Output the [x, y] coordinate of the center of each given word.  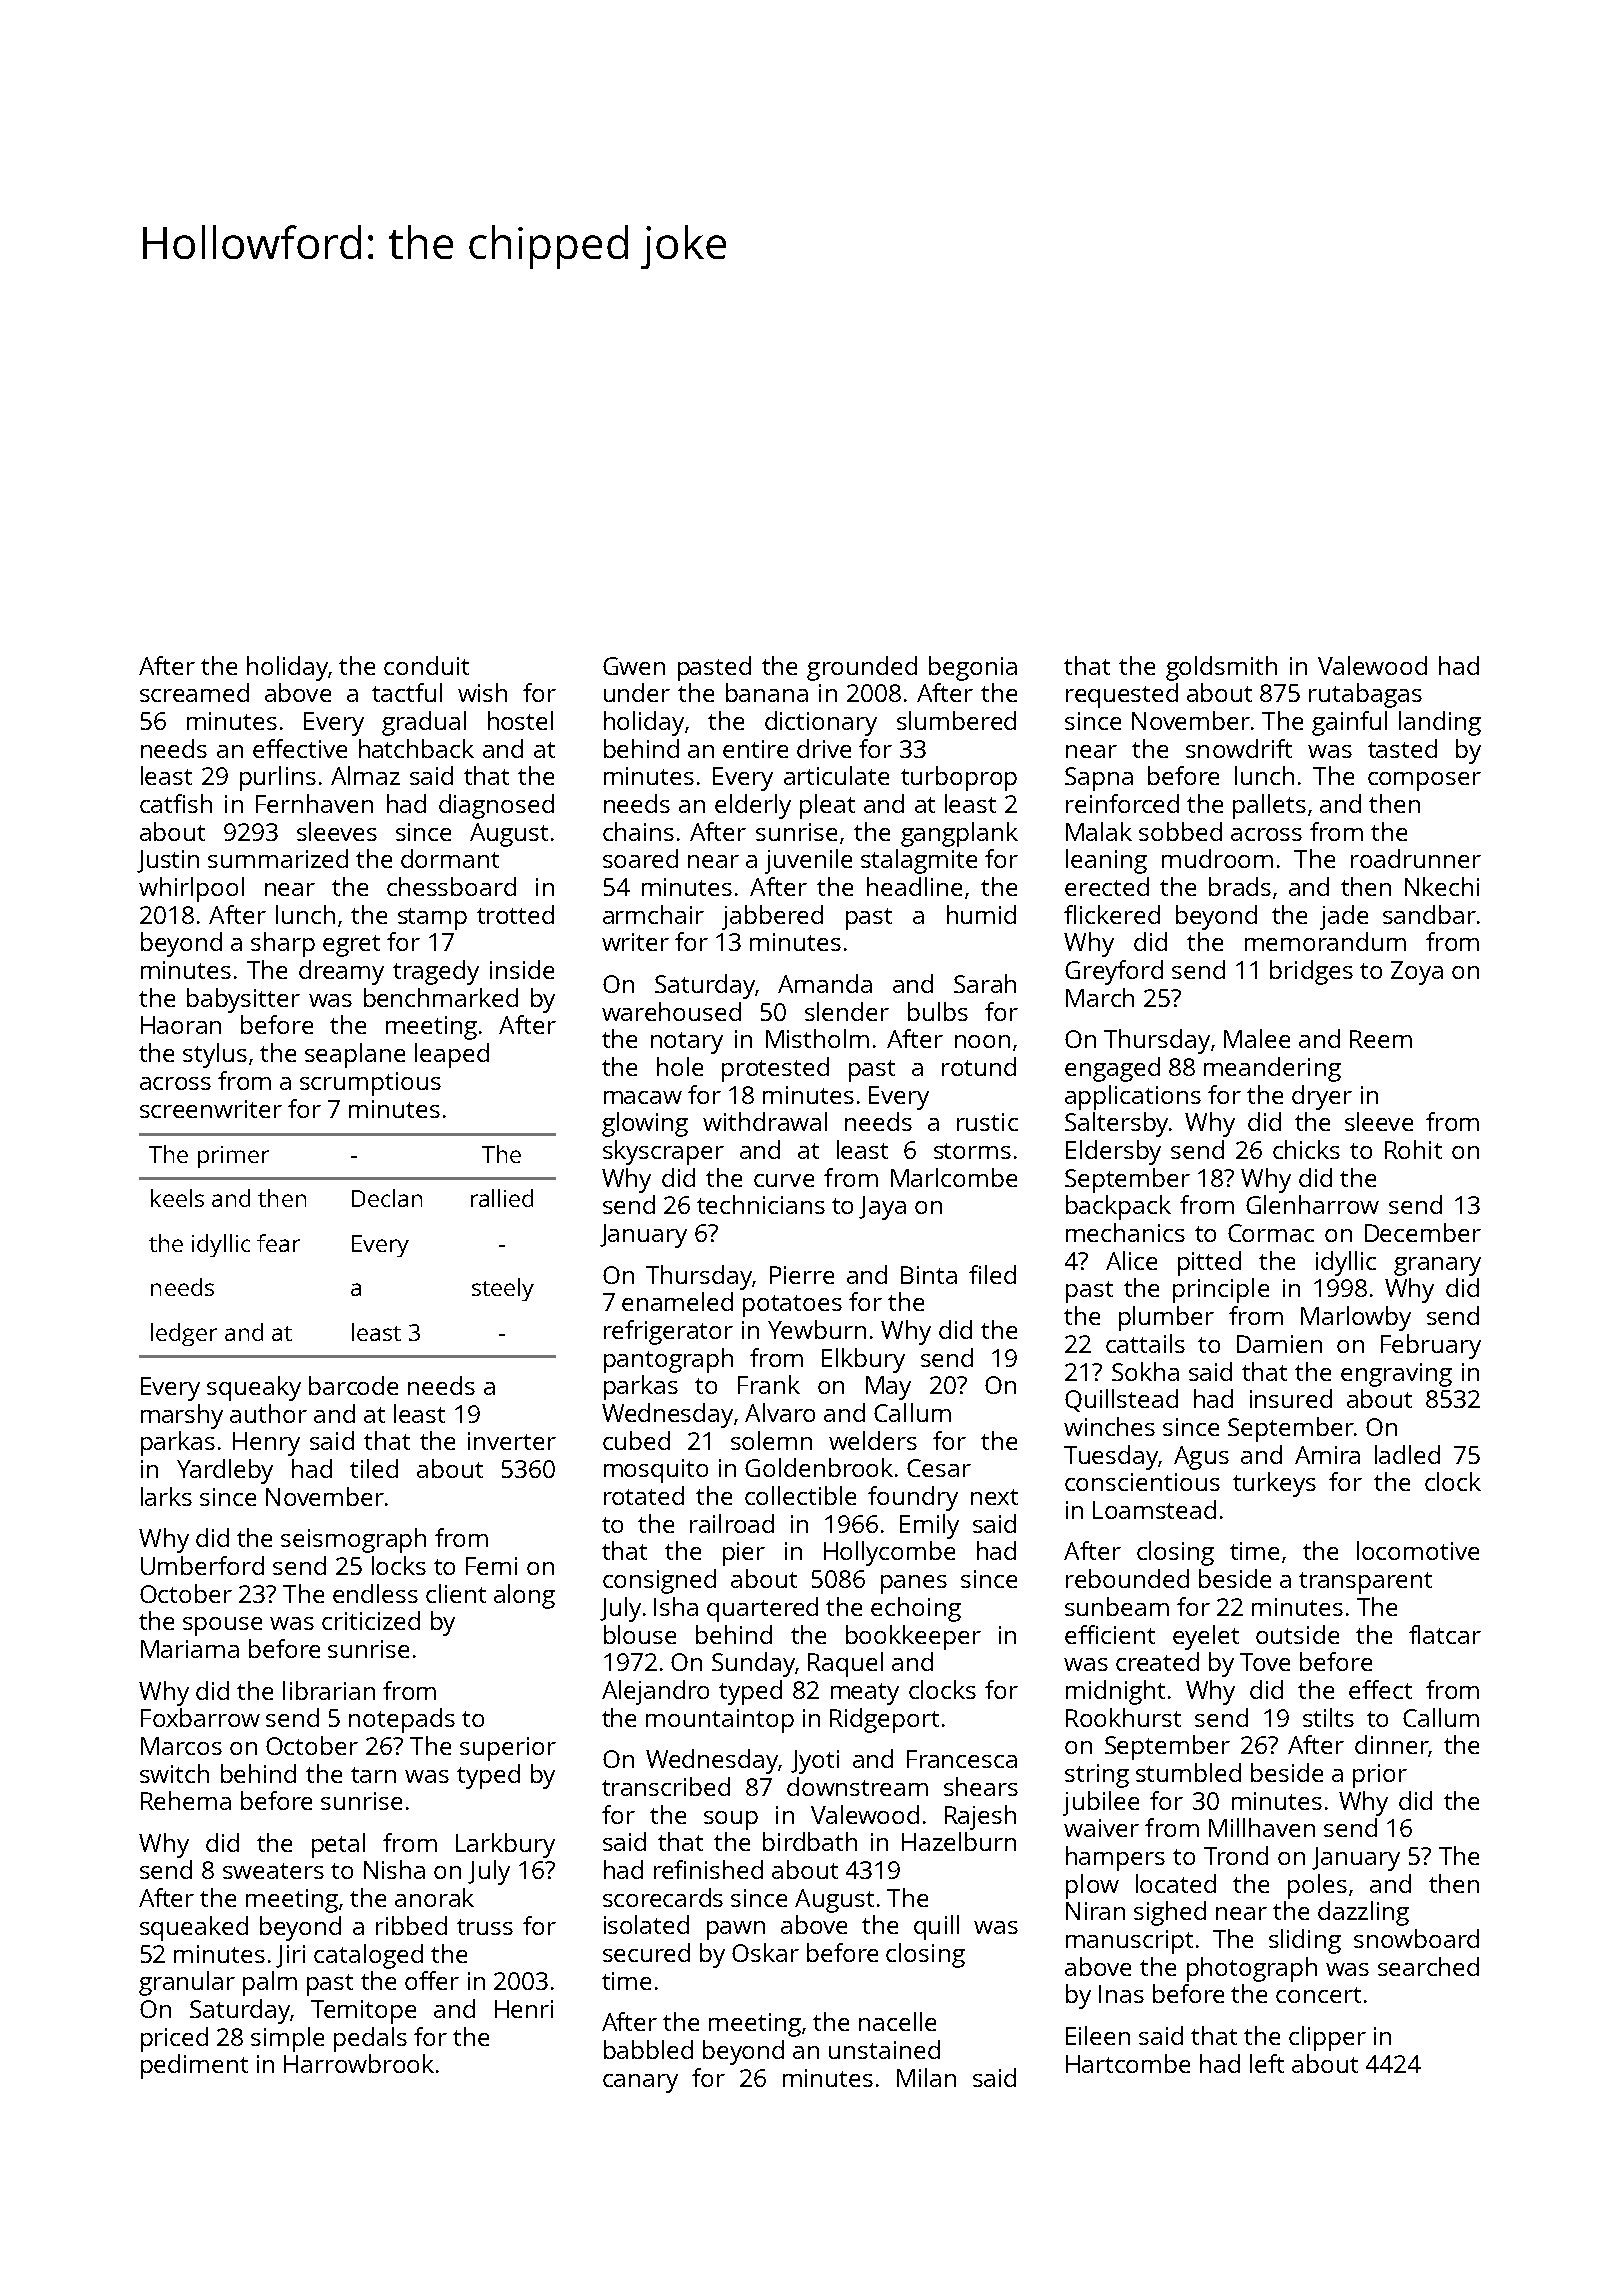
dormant [450, 858]
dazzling [1363, 1913]
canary [640, 2083]
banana [767, 692]
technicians [761, 1204]
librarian [329, 1690]
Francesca [962, 1759]
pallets [1269, 806]
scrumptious [370, 1084]
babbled [648, 2049]
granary [1437, 1266]
